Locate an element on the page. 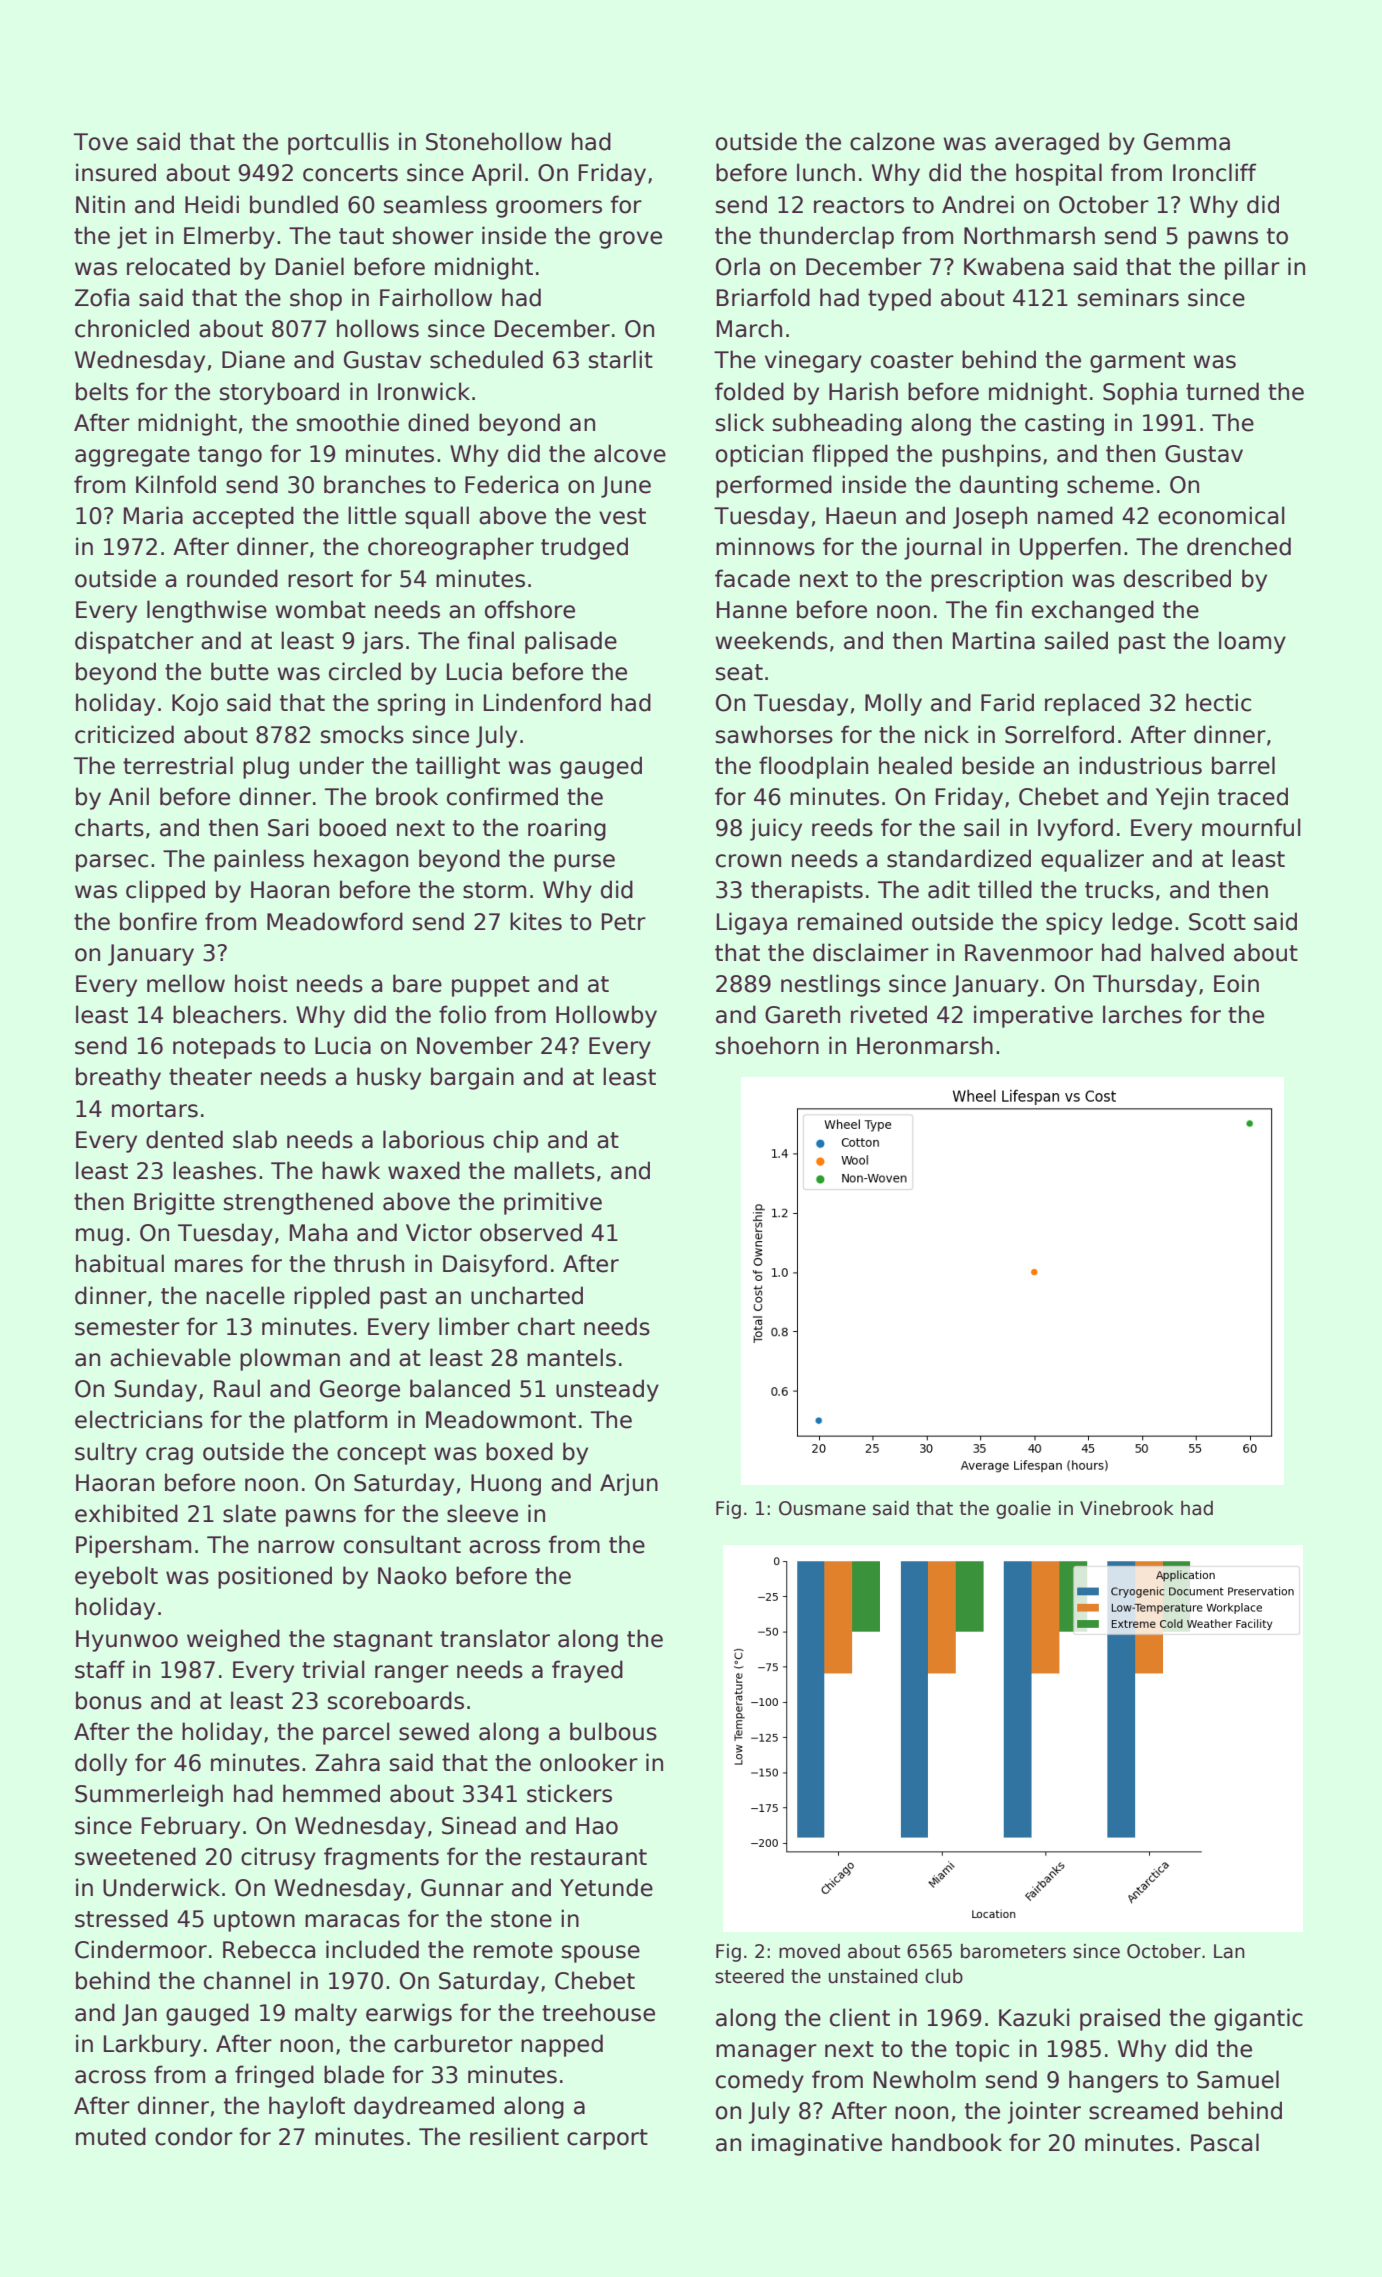 The image size is (1382, 2277). named is located at coordinates (1075, 515).
